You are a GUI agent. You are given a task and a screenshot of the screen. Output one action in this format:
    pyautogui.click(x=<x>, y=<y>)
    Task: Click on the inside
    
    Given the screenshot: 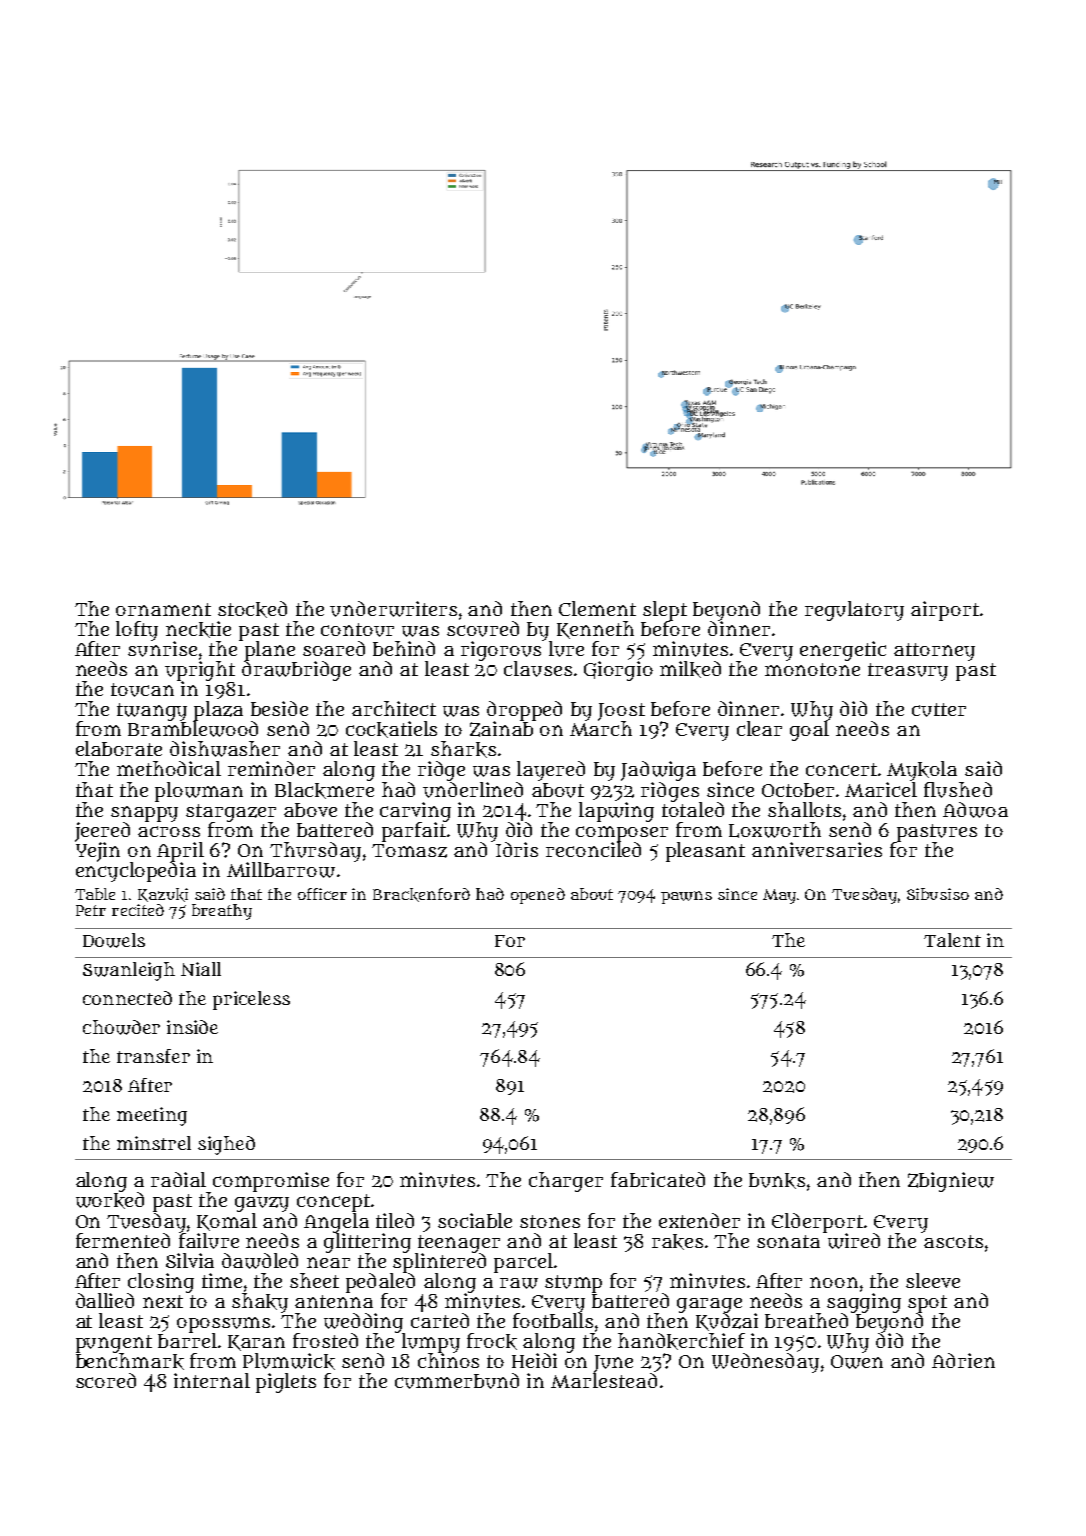 What is the action you would take?
    pyautogui.click(x=192, y=1027)
